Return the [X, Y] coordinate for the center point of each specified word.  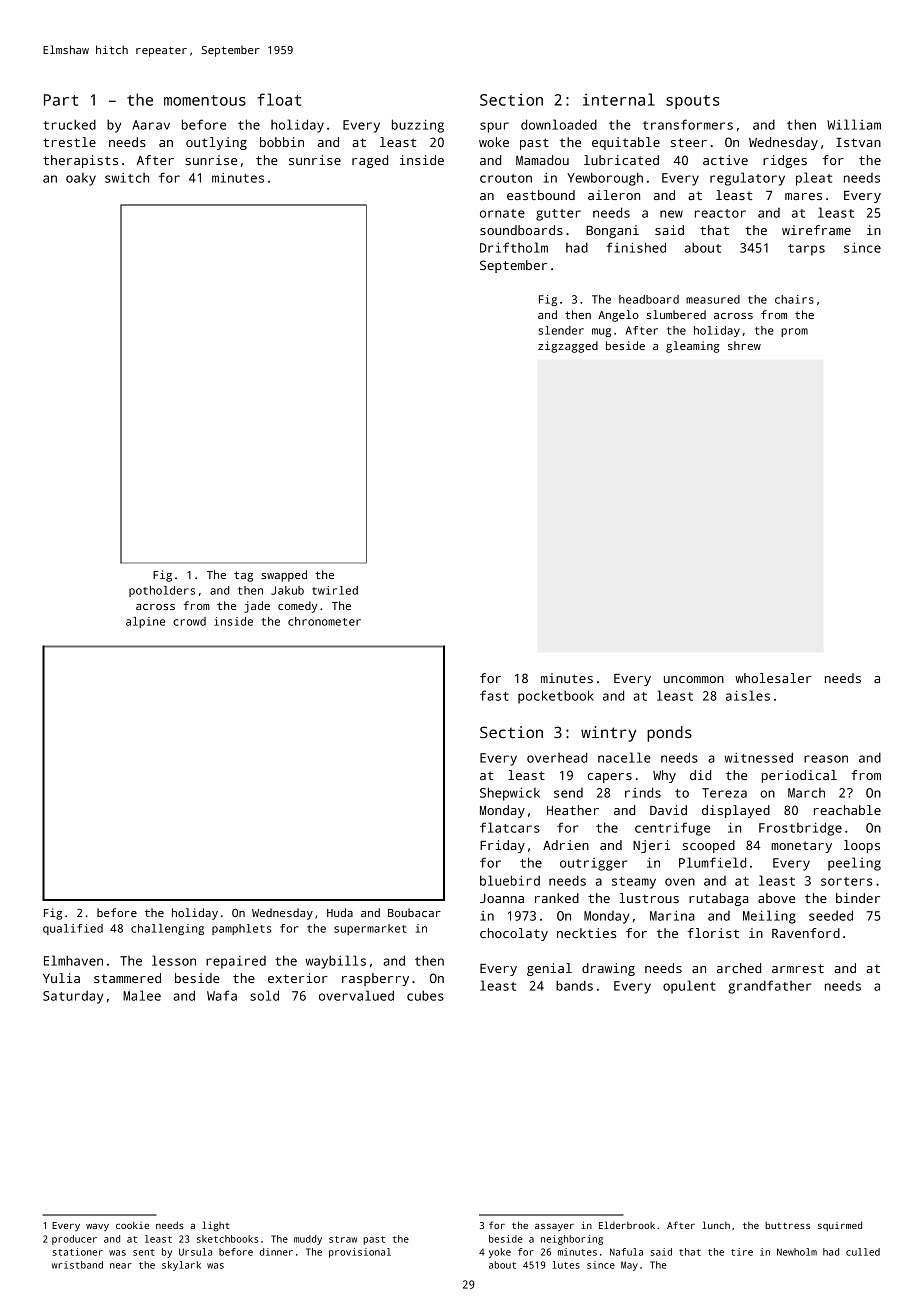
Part [61, 100]
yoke [500, 1253]
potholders [162, 591]
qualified [73, 929]
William [854, 124]
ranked [557, 898]
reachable [847, 810]
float [279, 99]
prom [794, 332]
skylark [181, 1266]
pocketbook [556, 697]
